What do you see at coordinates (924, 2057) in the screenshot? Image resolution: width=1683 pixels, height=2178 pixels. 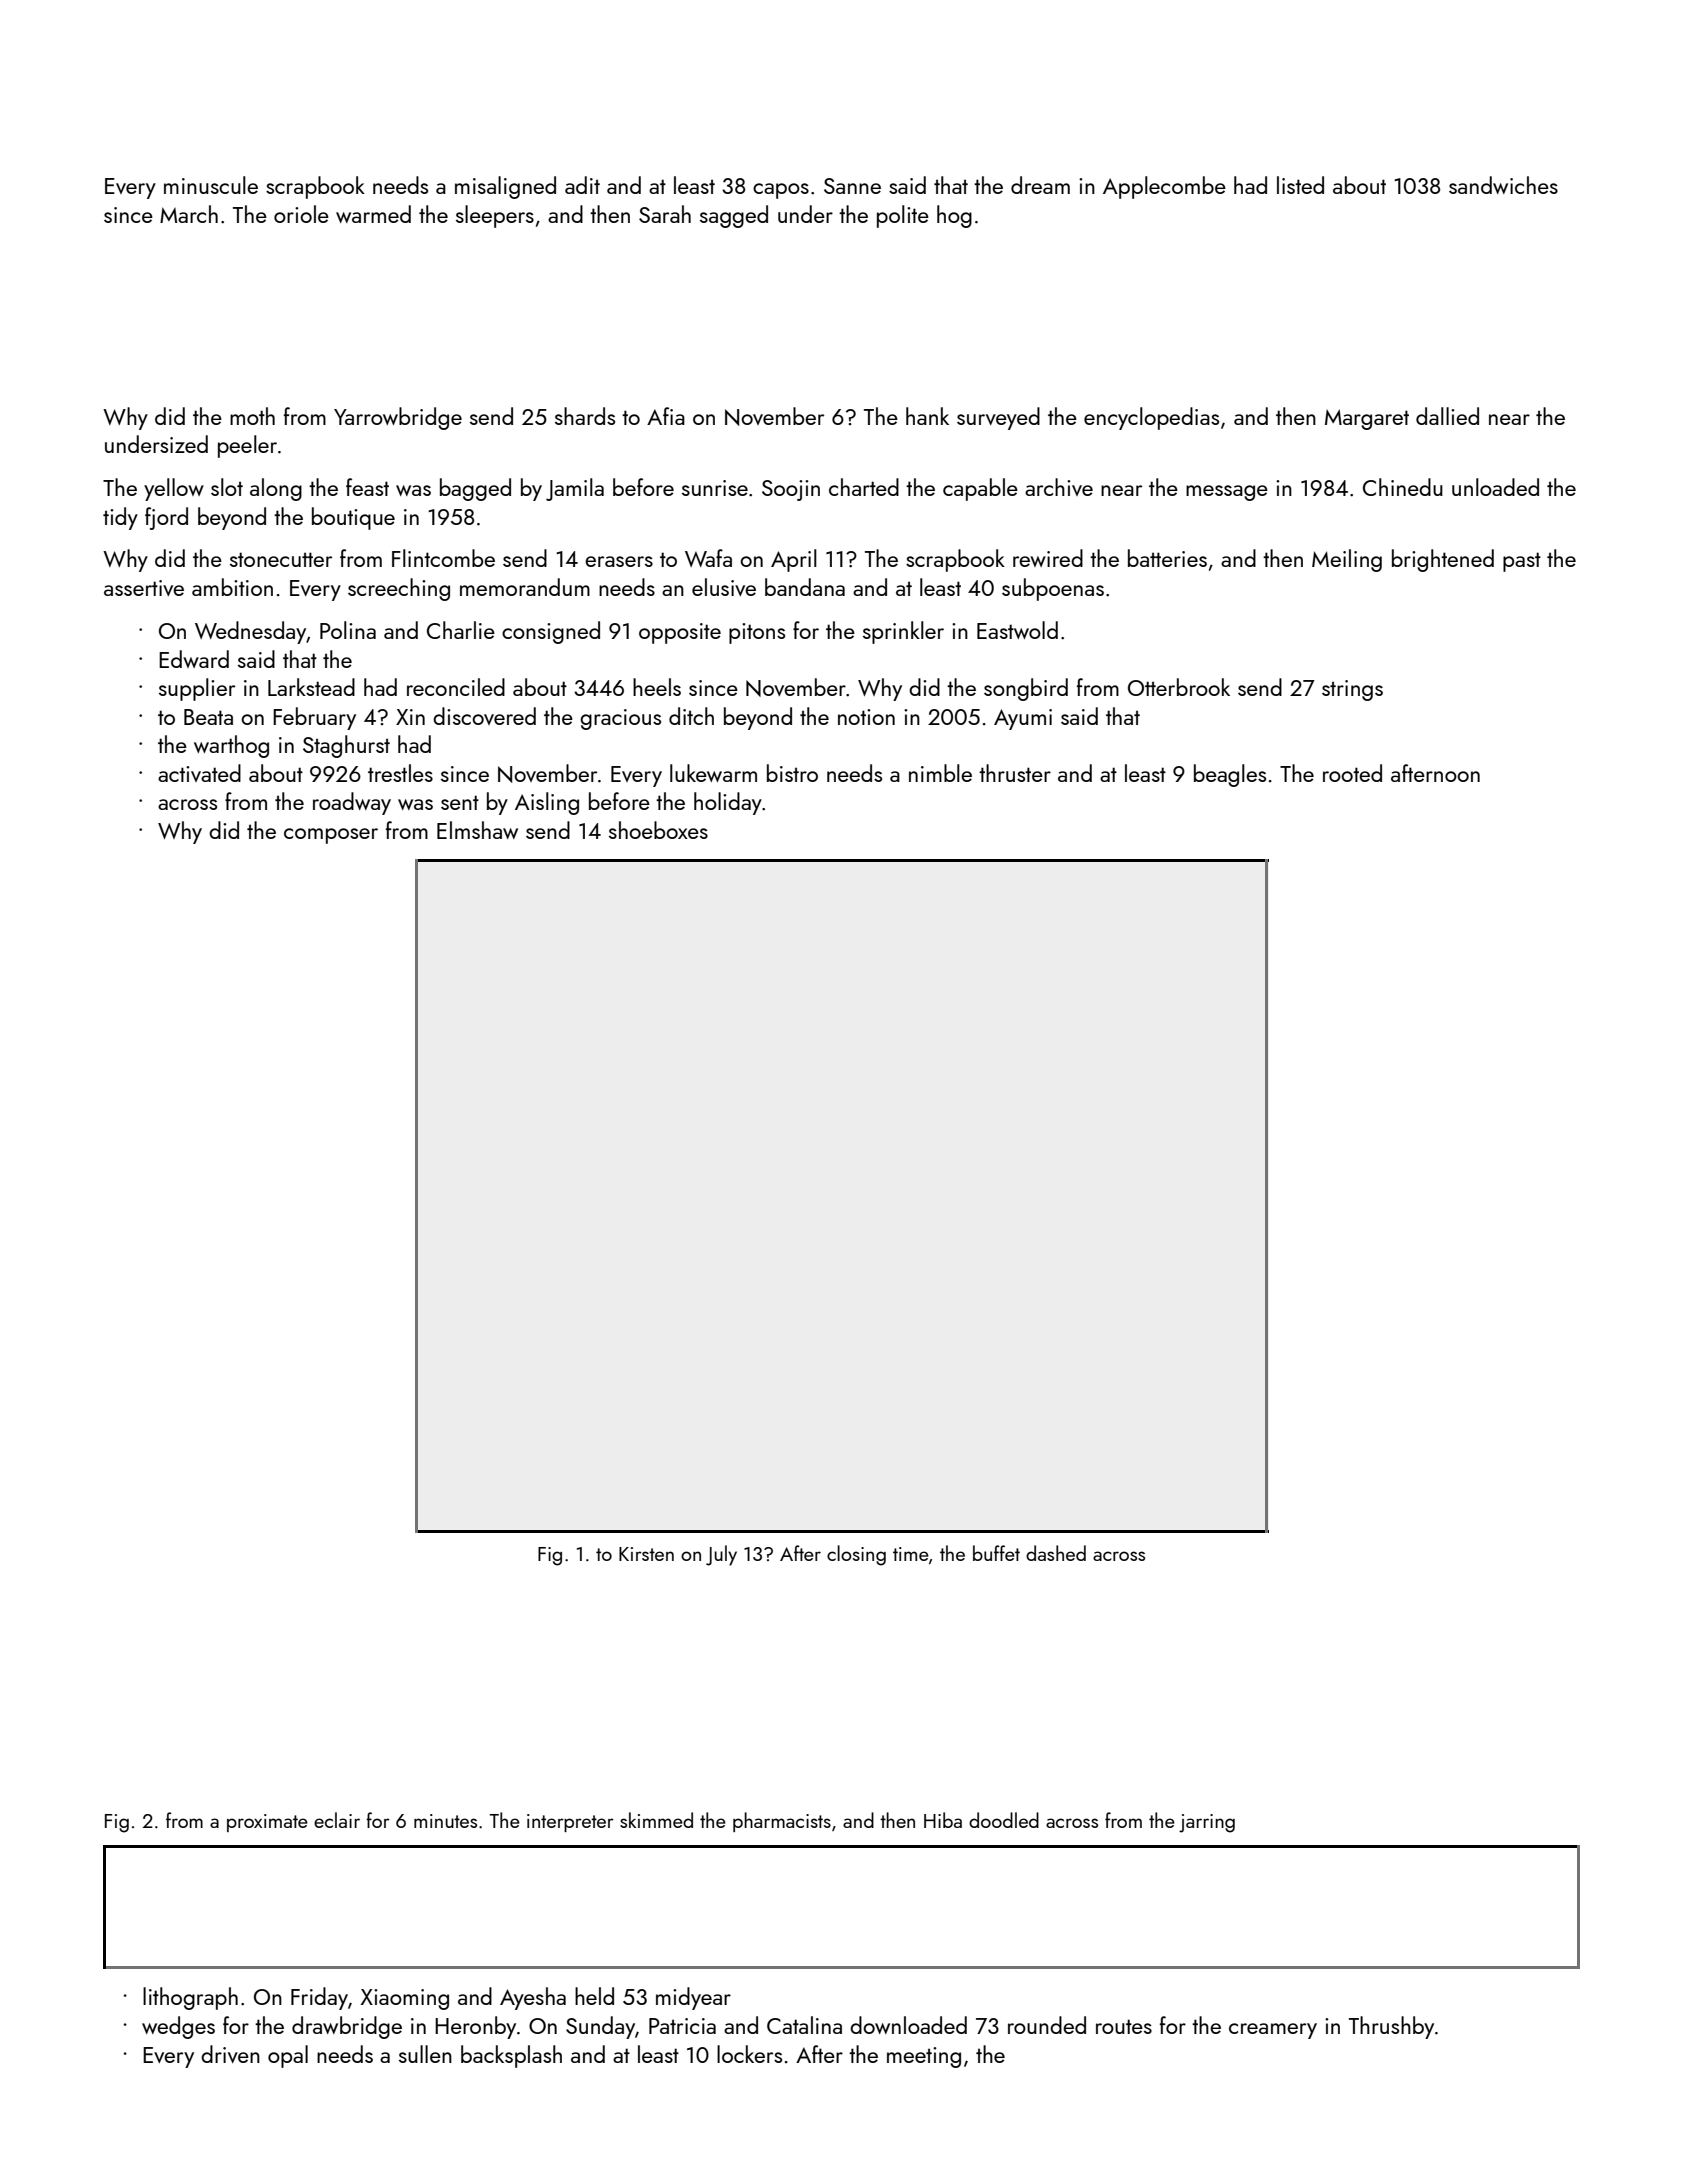 I see `meeting` at bounding box center [924, 2057].
